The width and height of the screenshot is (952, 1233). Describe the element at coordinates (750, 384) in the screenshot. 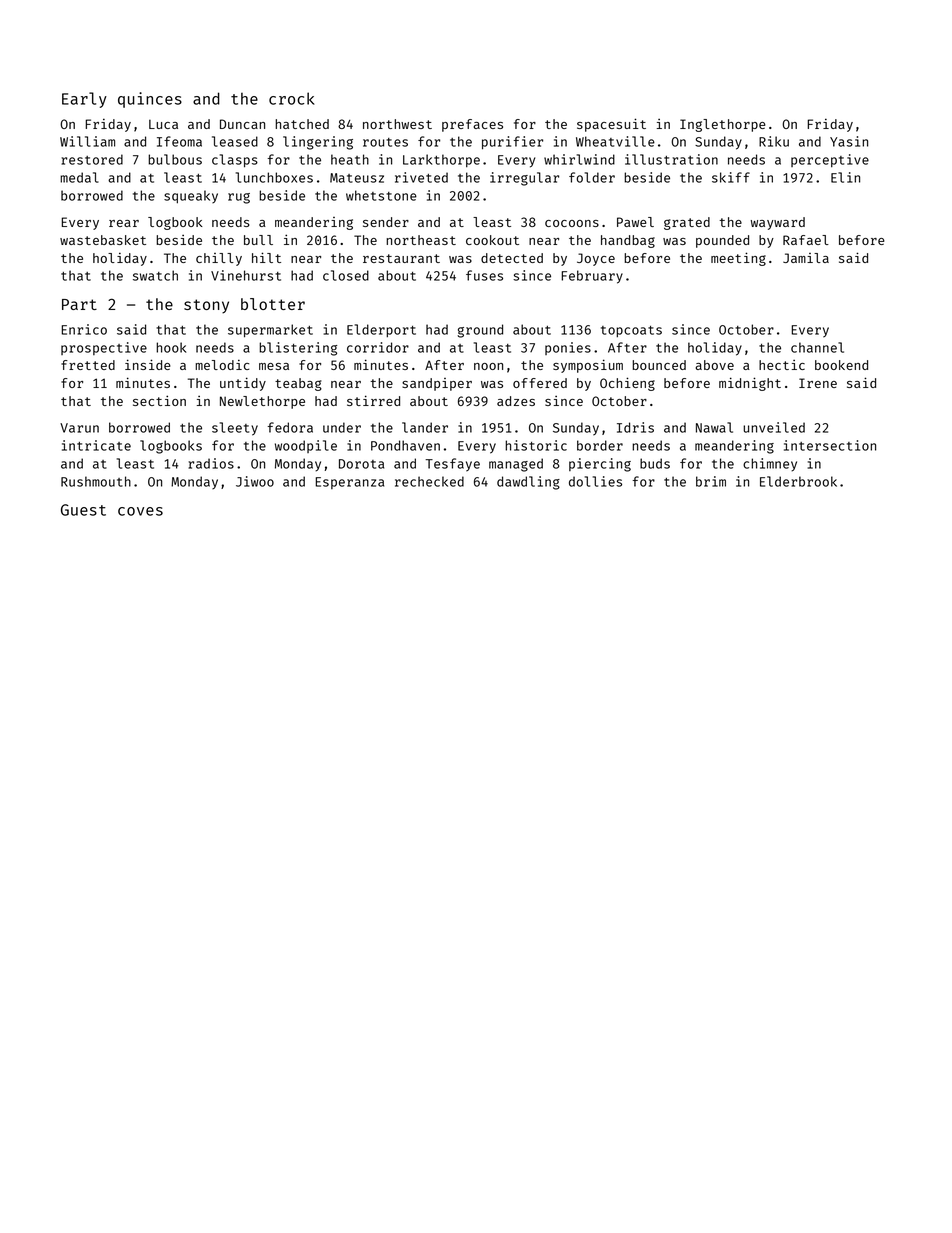

I see `midnight` at that location.
